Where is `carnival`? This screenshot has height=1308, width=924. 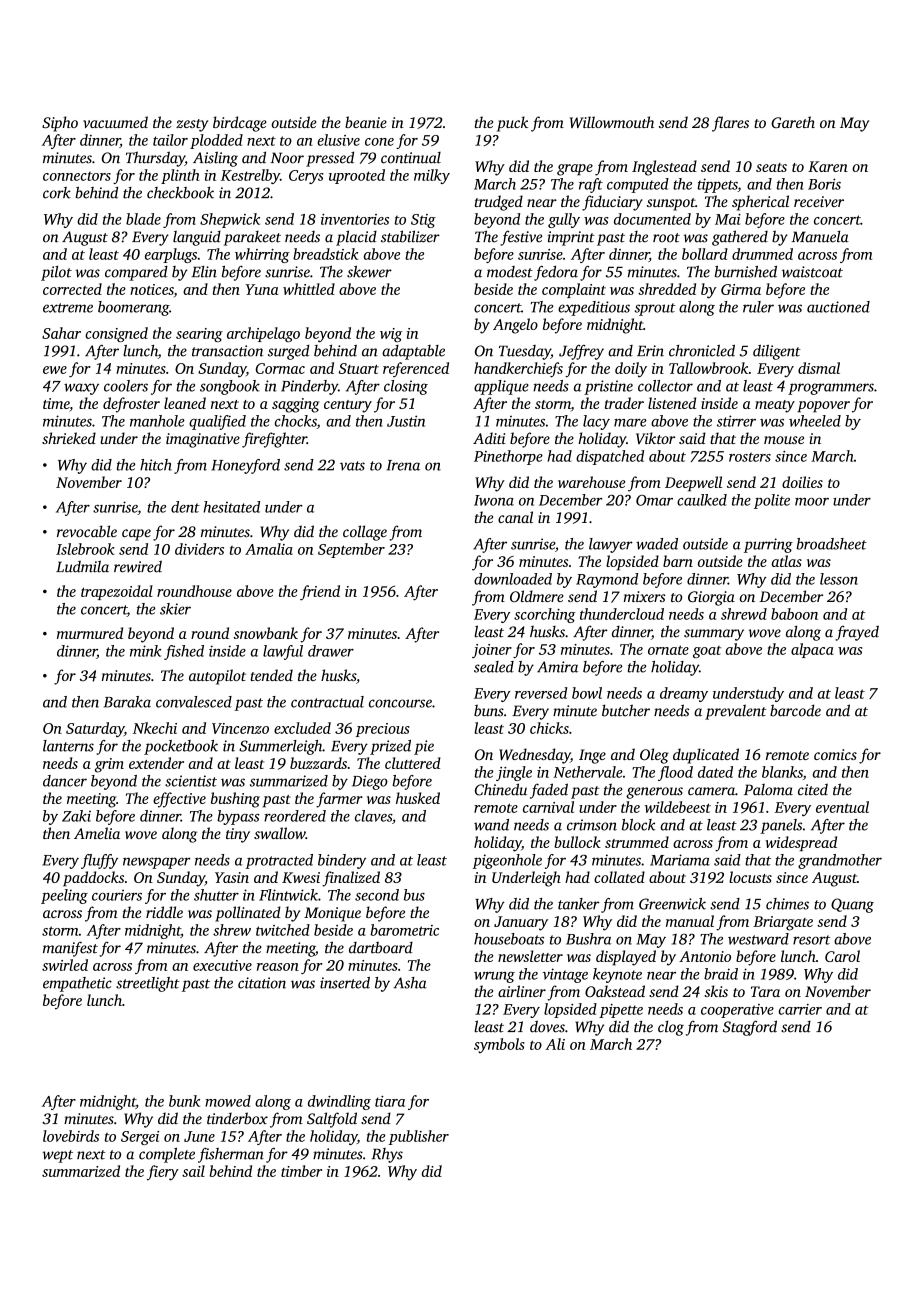
carnival is located at coordinates (548, 807).
